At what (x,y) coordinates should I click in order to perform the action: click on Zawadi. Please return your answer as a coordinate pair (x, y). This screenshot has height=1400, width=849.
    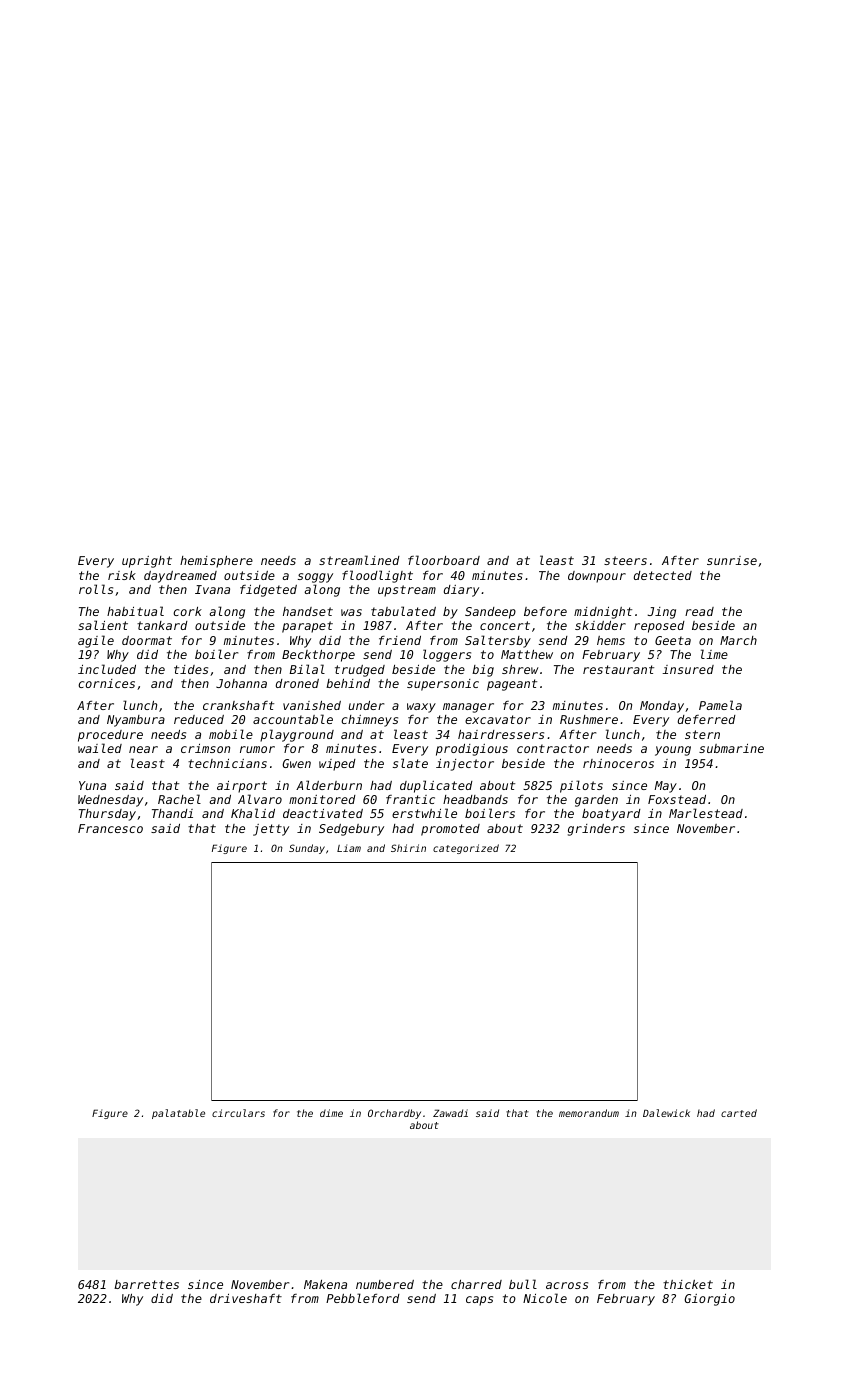
    Looking at the image, I should click on (450, 1113).
